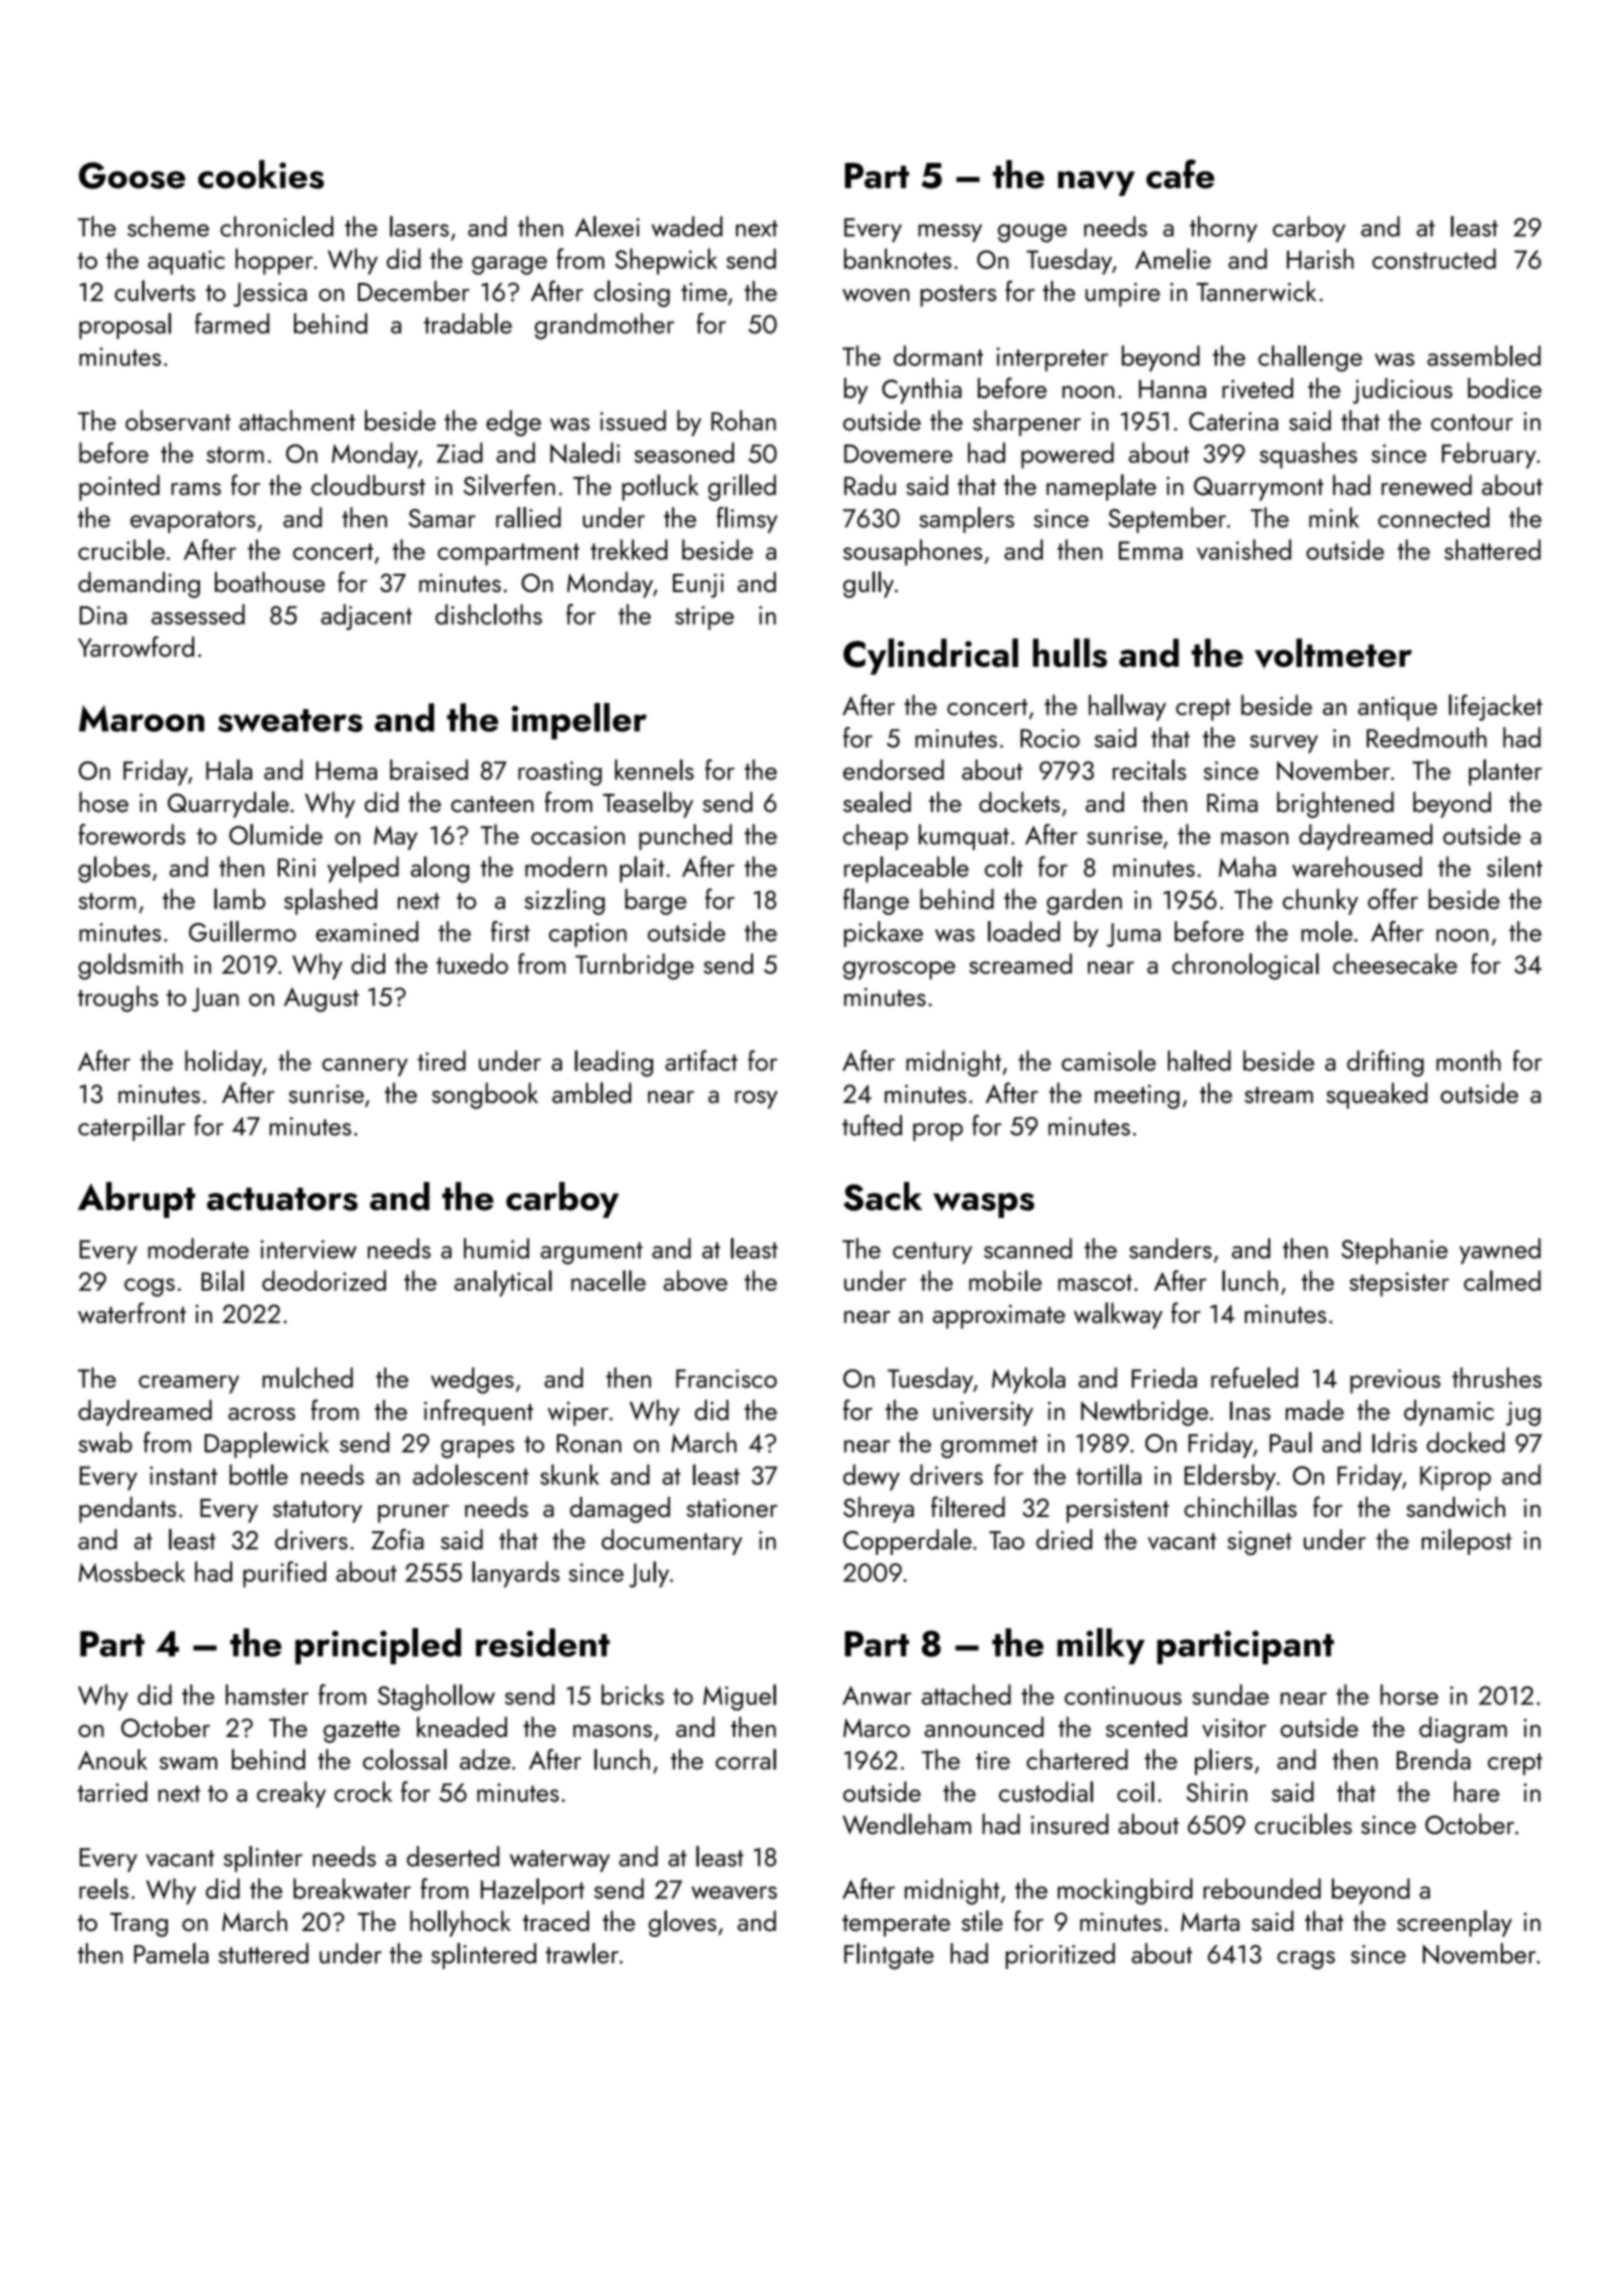 The height and width of the screenshot is (2292, 1620). What do you see at coordinates (307, 1377) in the screenshot?
I see `mulched` at bounding box center [307, 1377].
